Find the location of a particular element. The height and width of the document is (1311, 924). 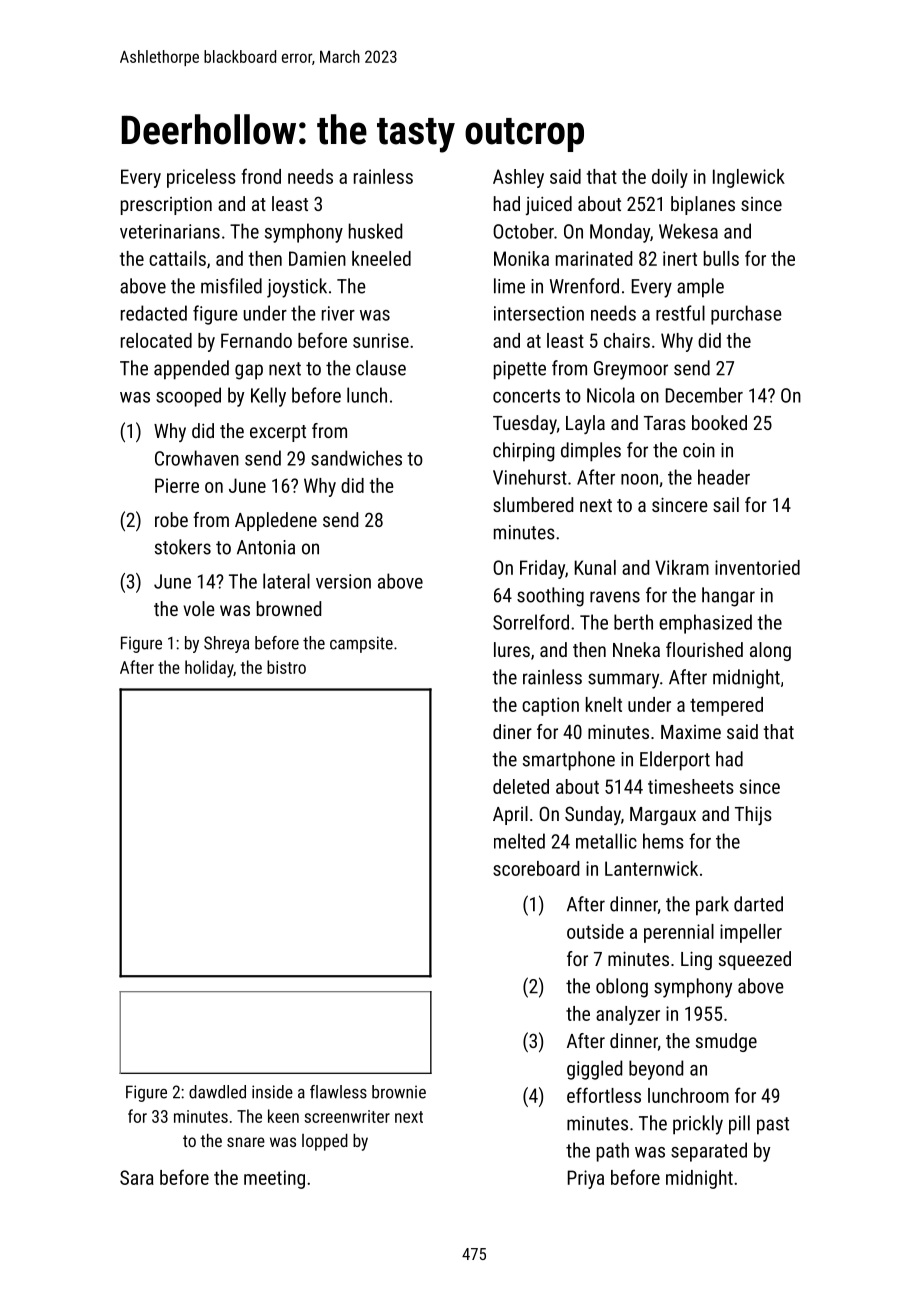

Appledene is located at coordinates (276, 521).
